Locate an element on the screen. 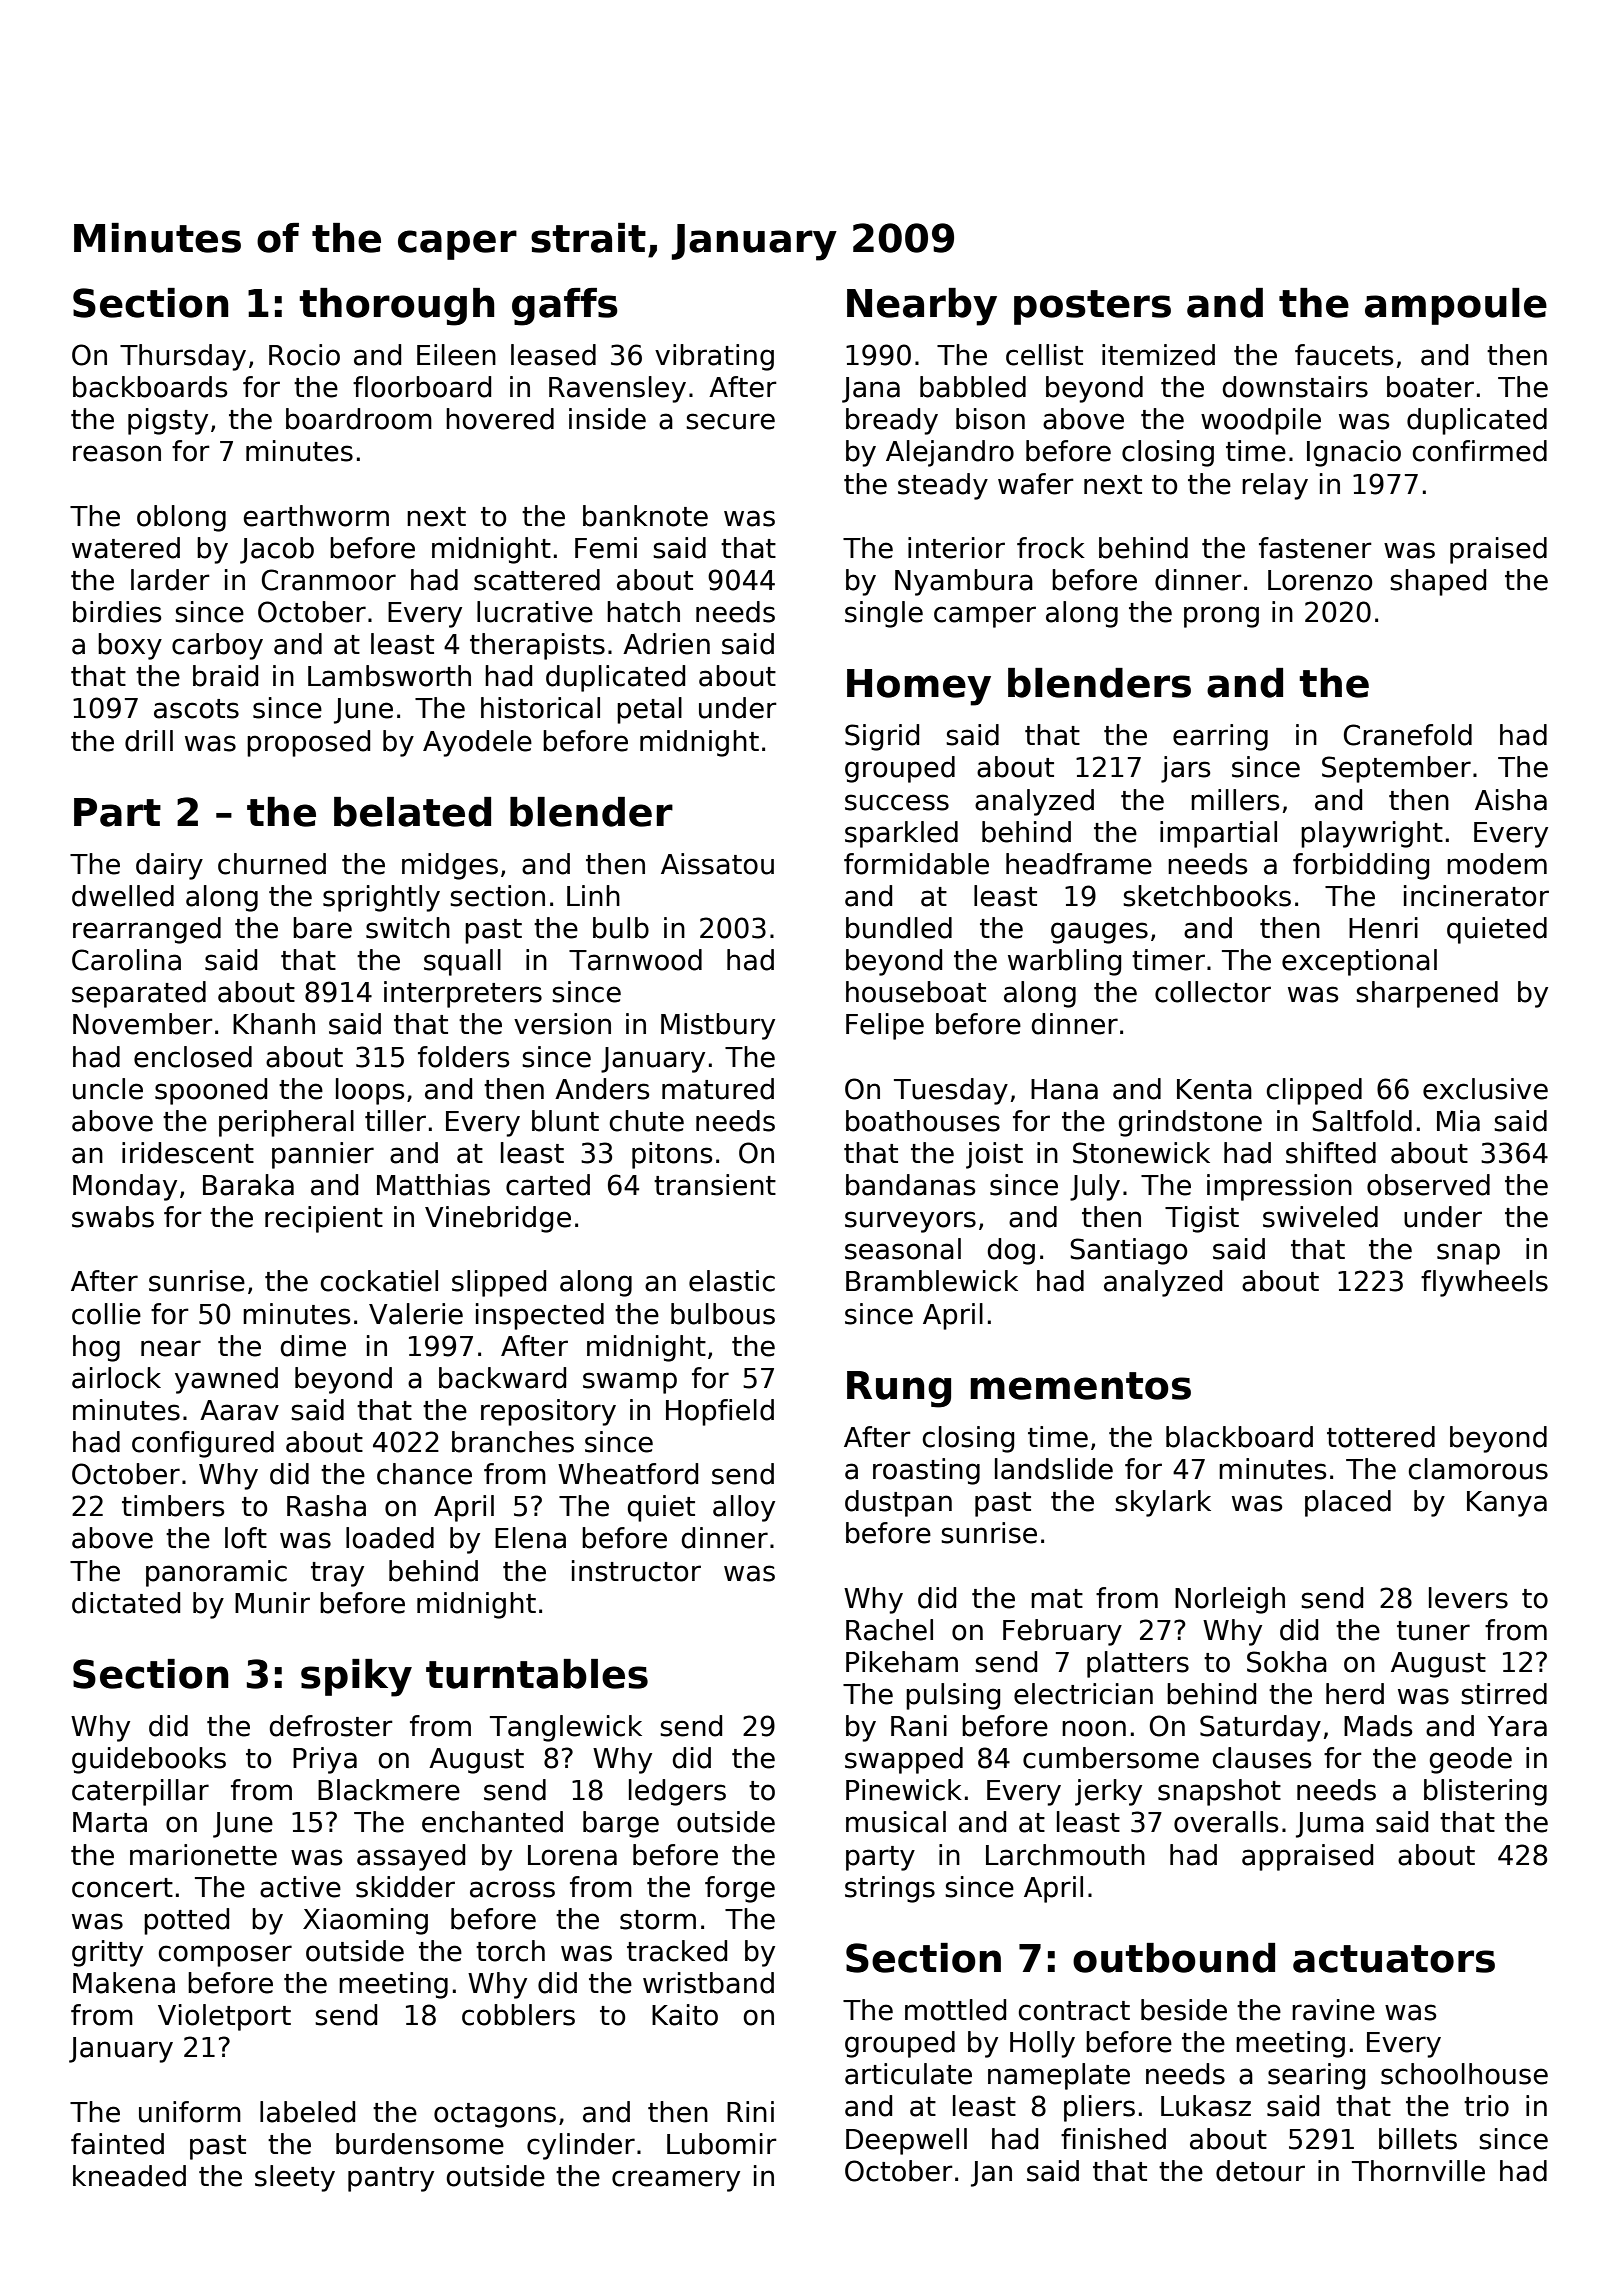 The image size is (1620, 2292). turntables is located at coordinates (537, 1674).
